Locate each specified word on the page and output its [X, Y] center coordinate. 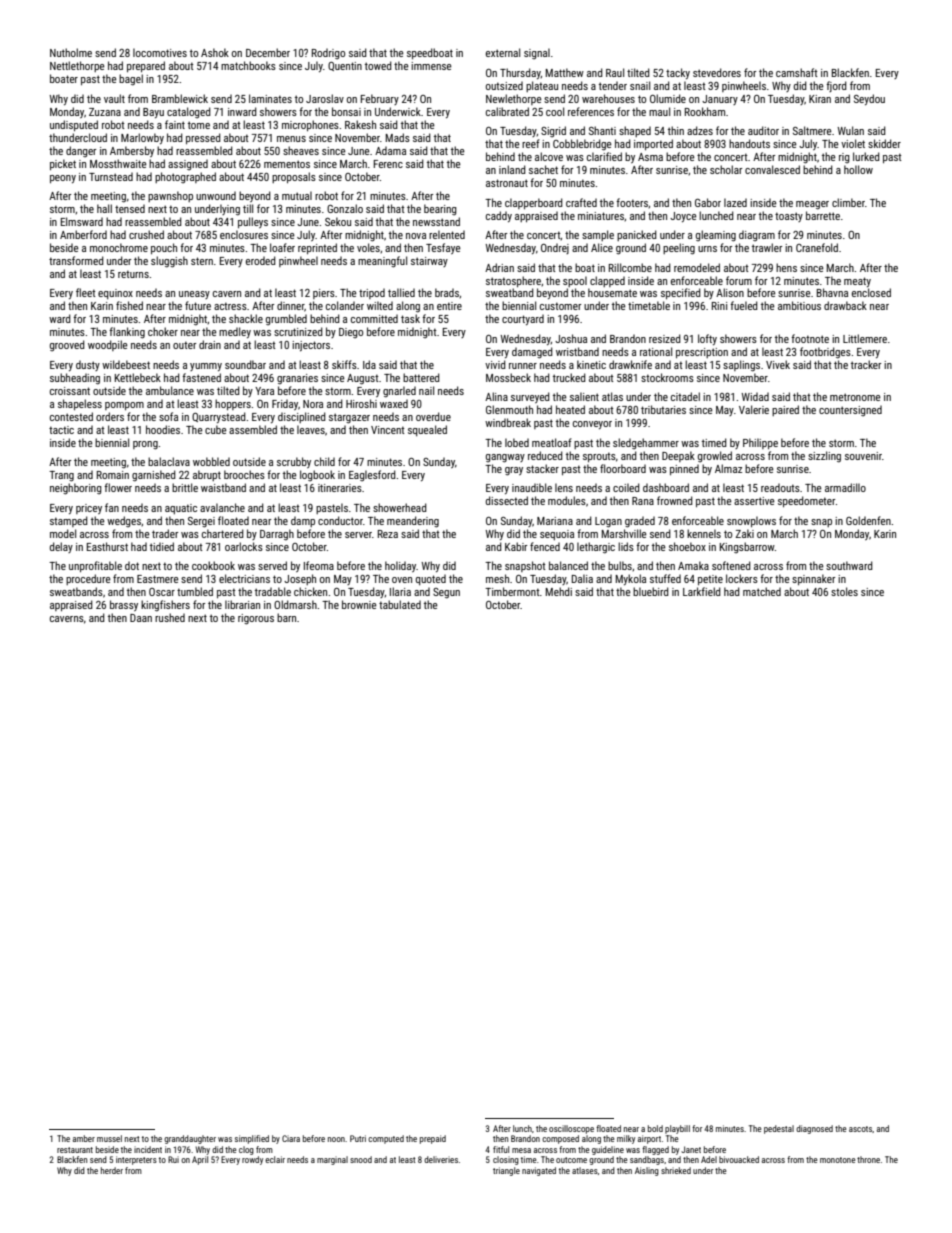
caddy [499, 216]
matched [762, 591]
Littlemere [865, 338]
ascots [860, 1129]
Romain [113, 475]
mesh [497, 578]
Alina [496, 396]
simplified [252, 1139]
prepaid [433, 1139]
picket [63, 164]
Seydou [869, 99]
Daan [141, 618]
